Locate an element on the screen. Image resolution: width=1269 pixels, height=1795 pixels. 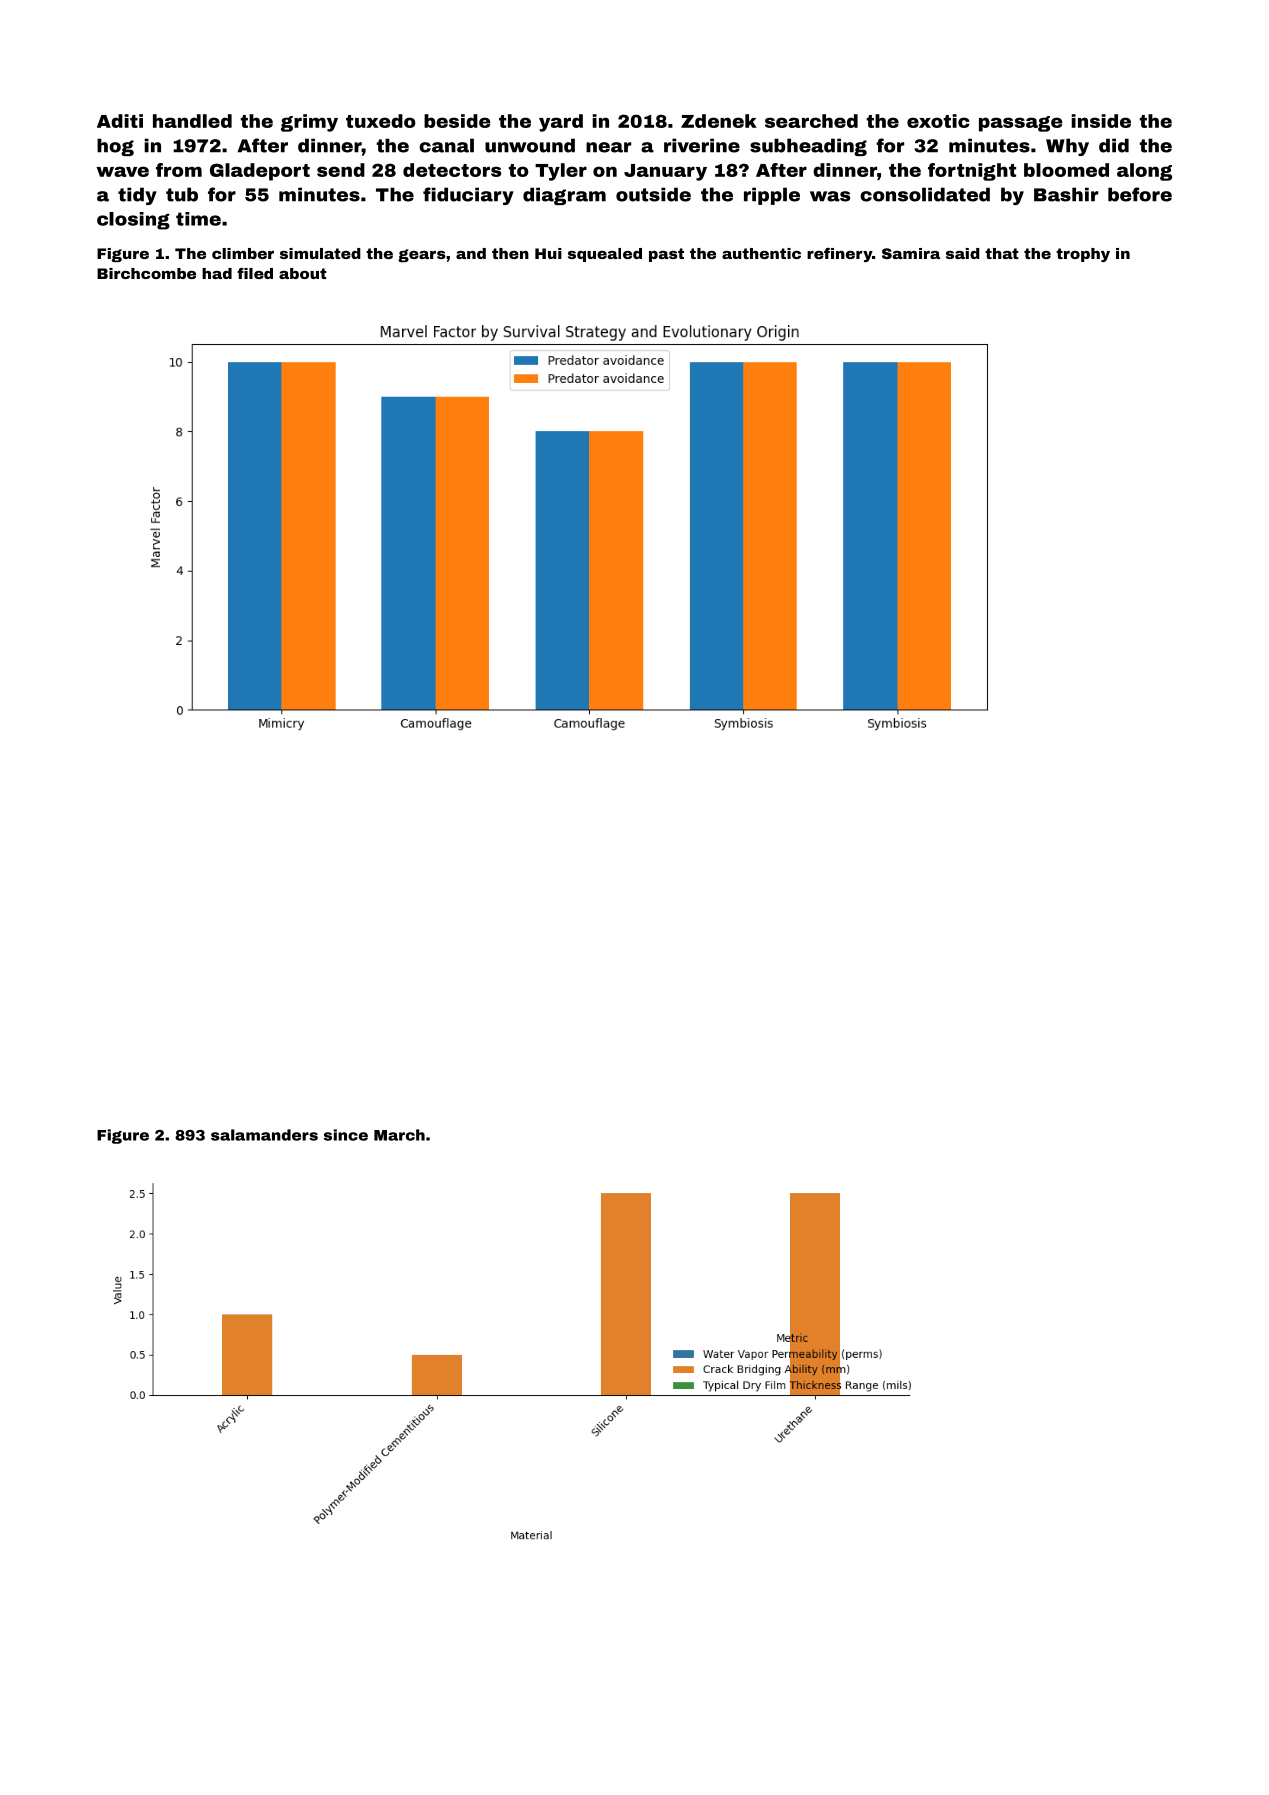
trophy is located at coordinates (1083, 255).
